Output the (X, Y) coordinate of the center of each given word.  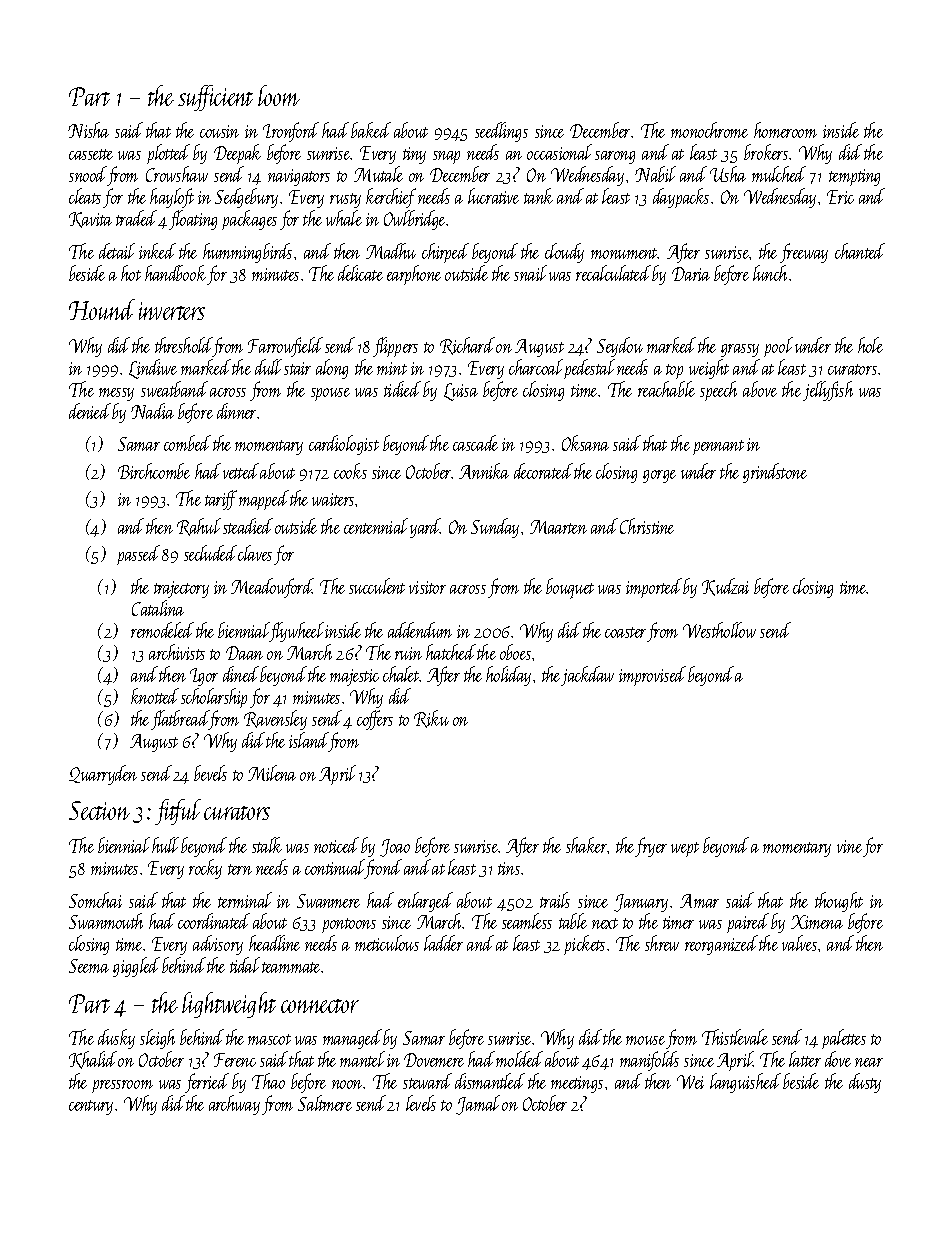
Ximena (817, 922)
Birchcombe (154, 471)
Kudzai (725, 587)
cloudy (564, 253)
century (91, 1107)
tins (509, 868)
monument (624, 253)
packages (249, 220)
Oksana (585, 443)
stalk (267, 845)
